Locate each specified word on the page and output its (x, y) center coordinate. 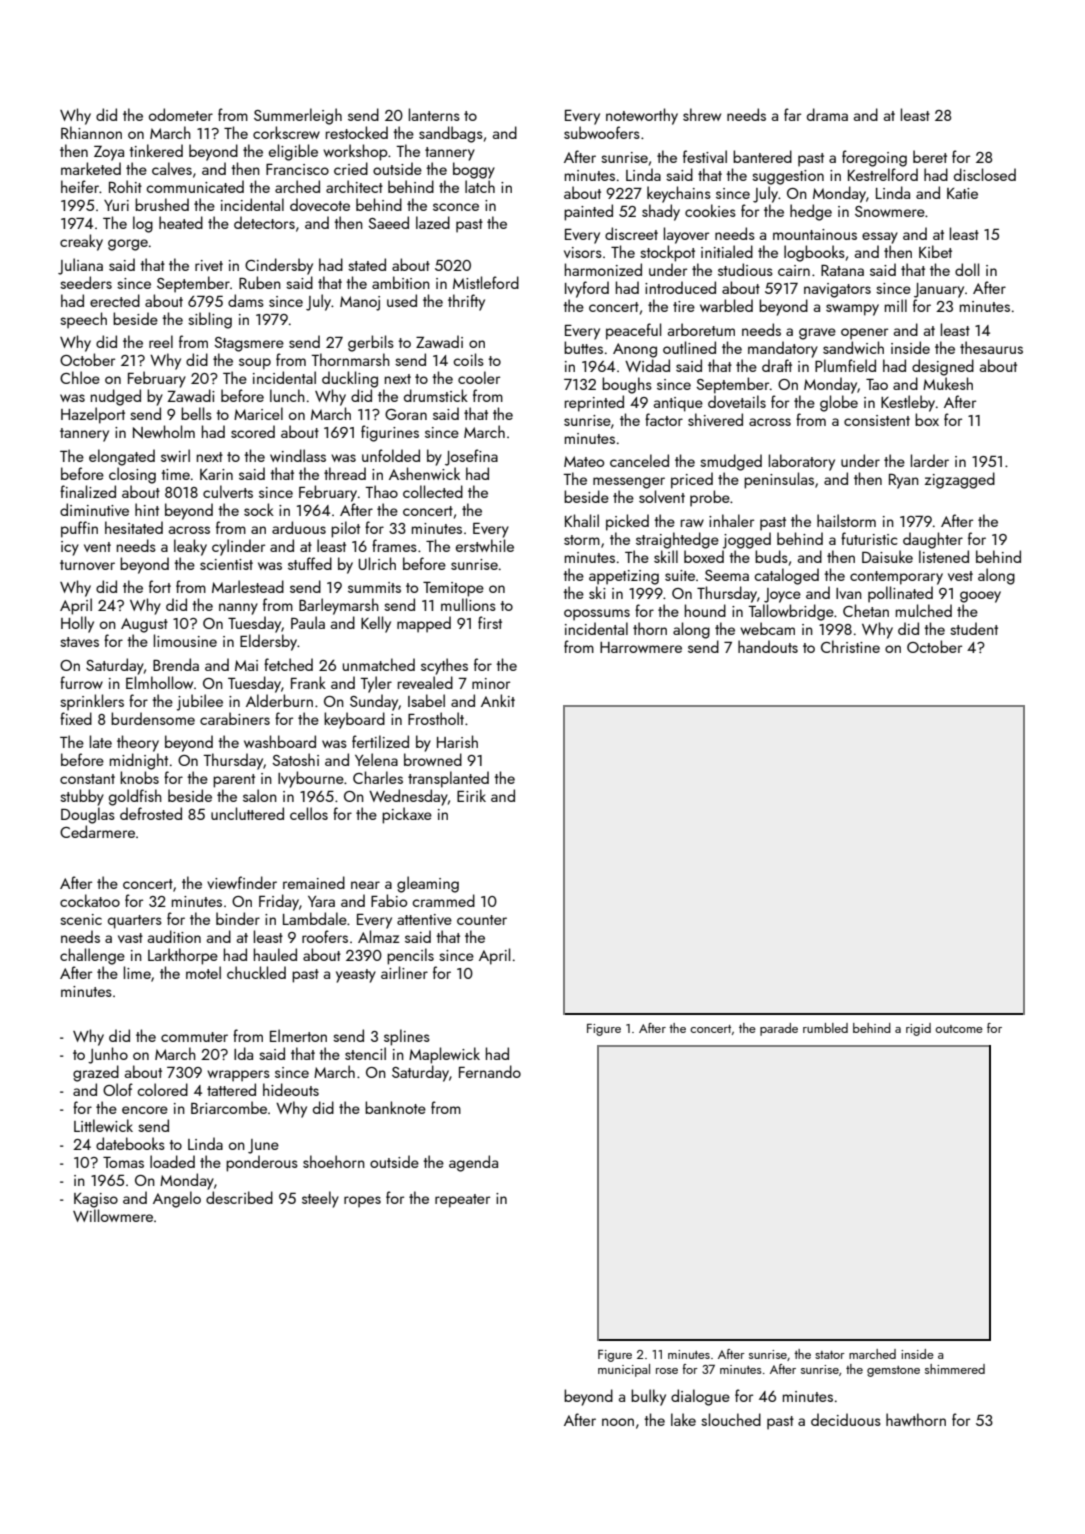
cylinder (238, 547)
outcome (959, 1029)
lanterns (434, 114)
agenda (473, 1163)
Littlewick (103, 1125)
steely (320, 1199)
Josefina (471, 457)
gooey (980, 597)
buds (771, 556)
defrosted (151, 813)
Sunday (374, 702)
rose (667, 1371)
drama (827, 114)
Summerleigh (298, 116)
